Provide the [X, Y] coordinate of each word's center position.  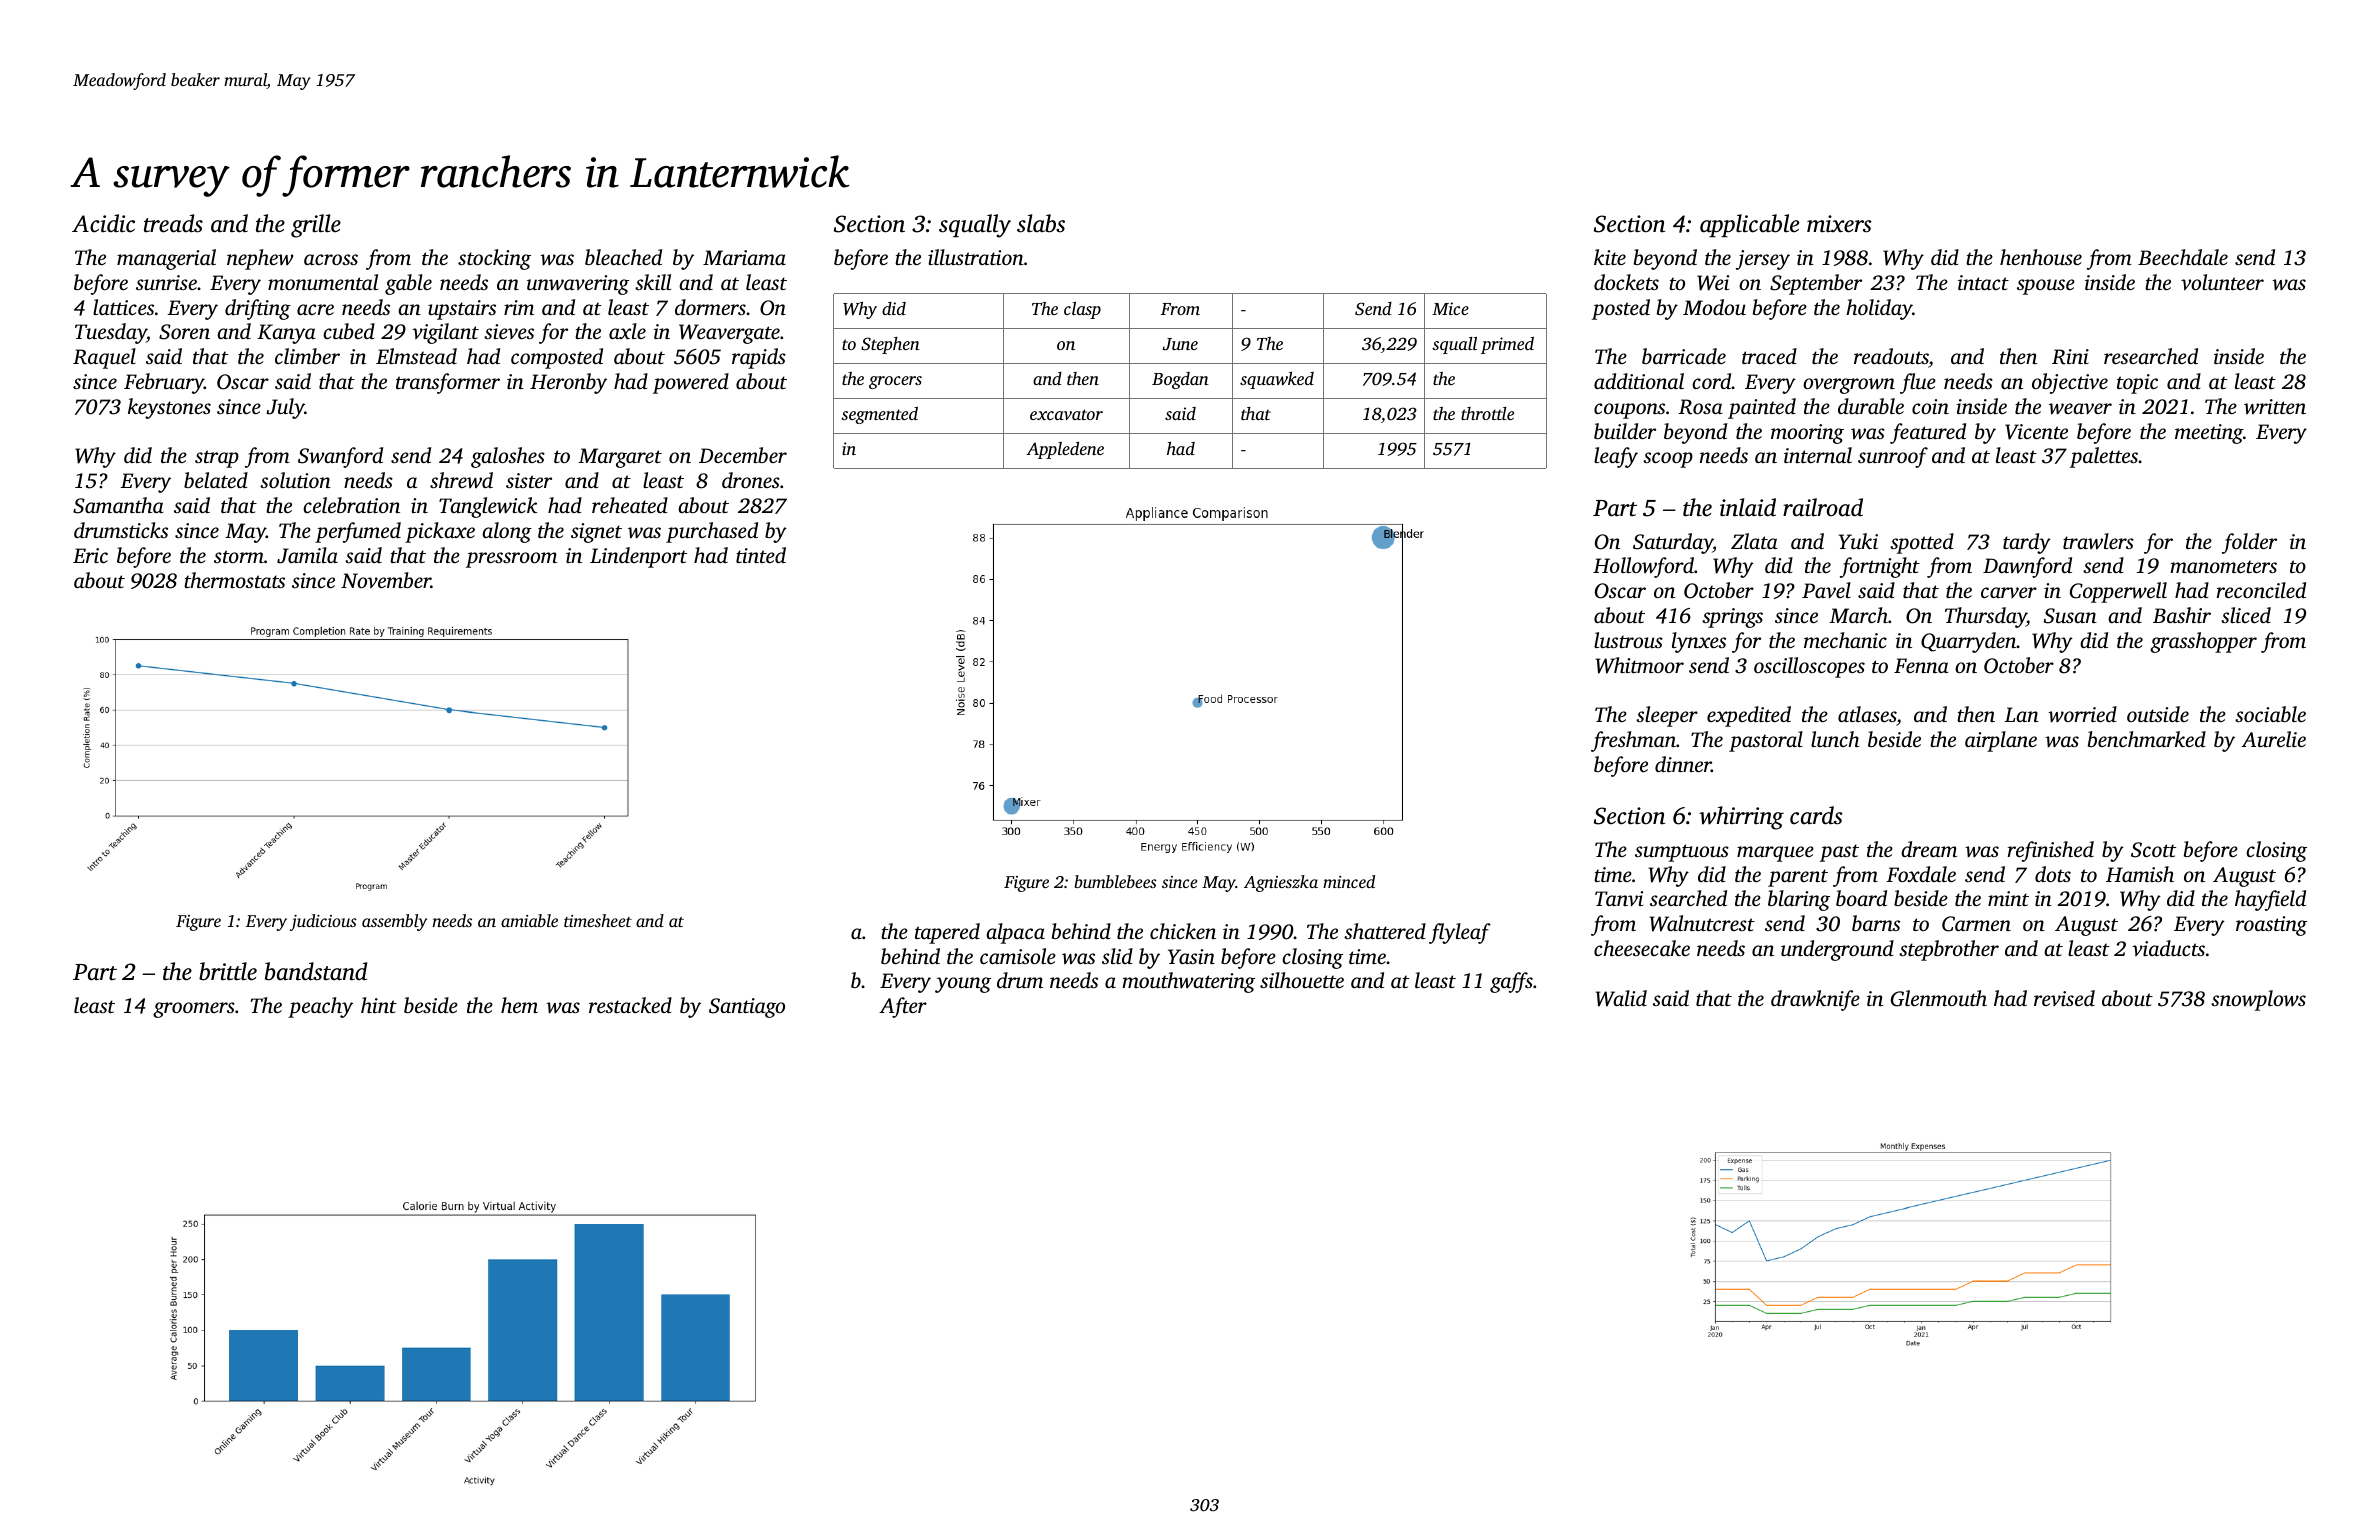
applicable [1749, 225]
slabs [1041, 223]
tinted [761, 555]
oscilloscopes [1809, 667]
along [507, 532]
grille [316, 226]
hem [519, 1005]
